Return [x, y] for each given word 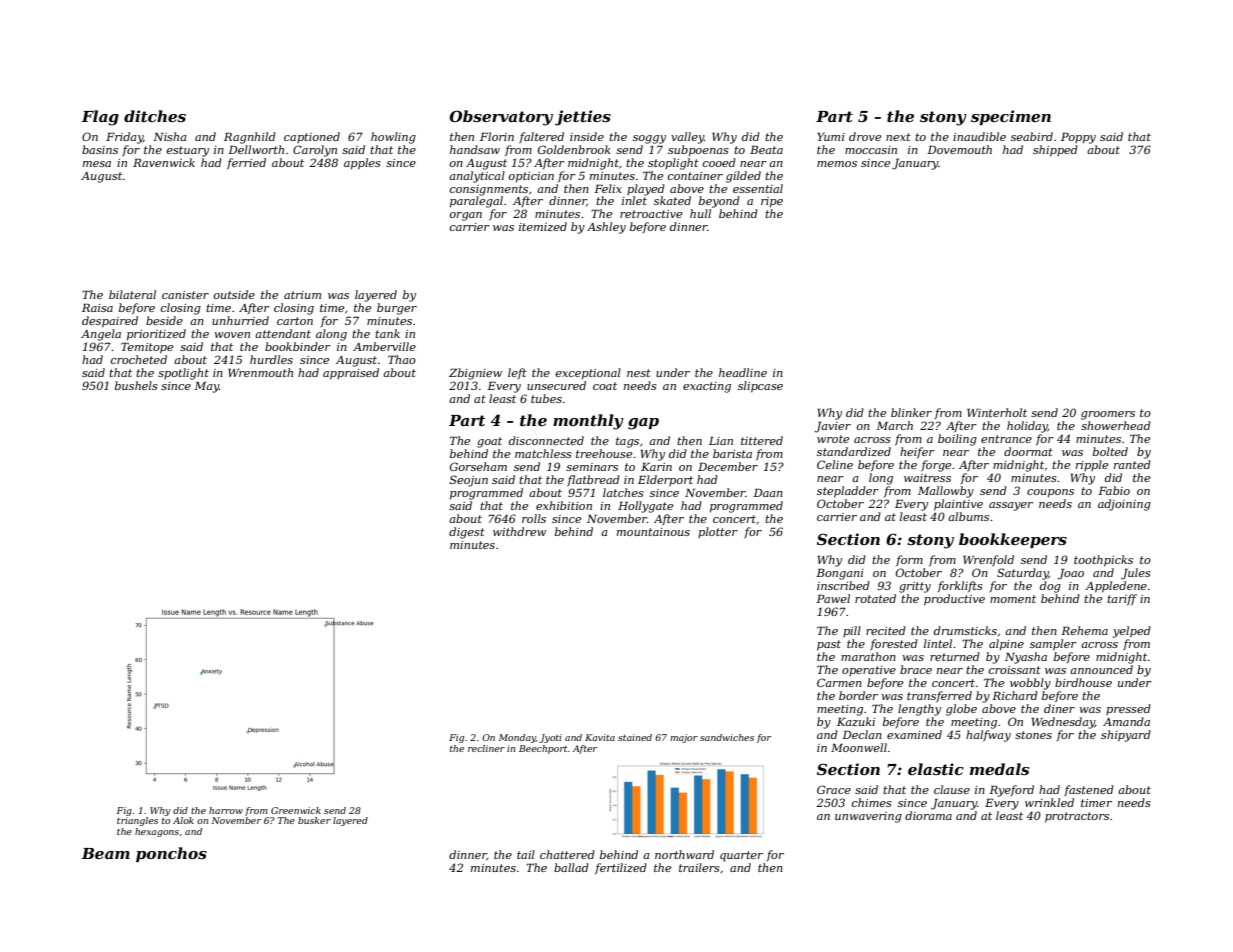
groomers [1108, 415]
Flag [100, 118]
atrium [302, 295]
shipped [1055, 151]
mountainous [653, 532]
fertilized [621, 868]
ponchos [171, 854]
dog [1050, 587]
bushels [136, 385]
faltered [541, 138]
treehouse [604, 453]
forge [936, 466]
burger [397, 309]
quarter [741, 856]
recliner [486, 748]
